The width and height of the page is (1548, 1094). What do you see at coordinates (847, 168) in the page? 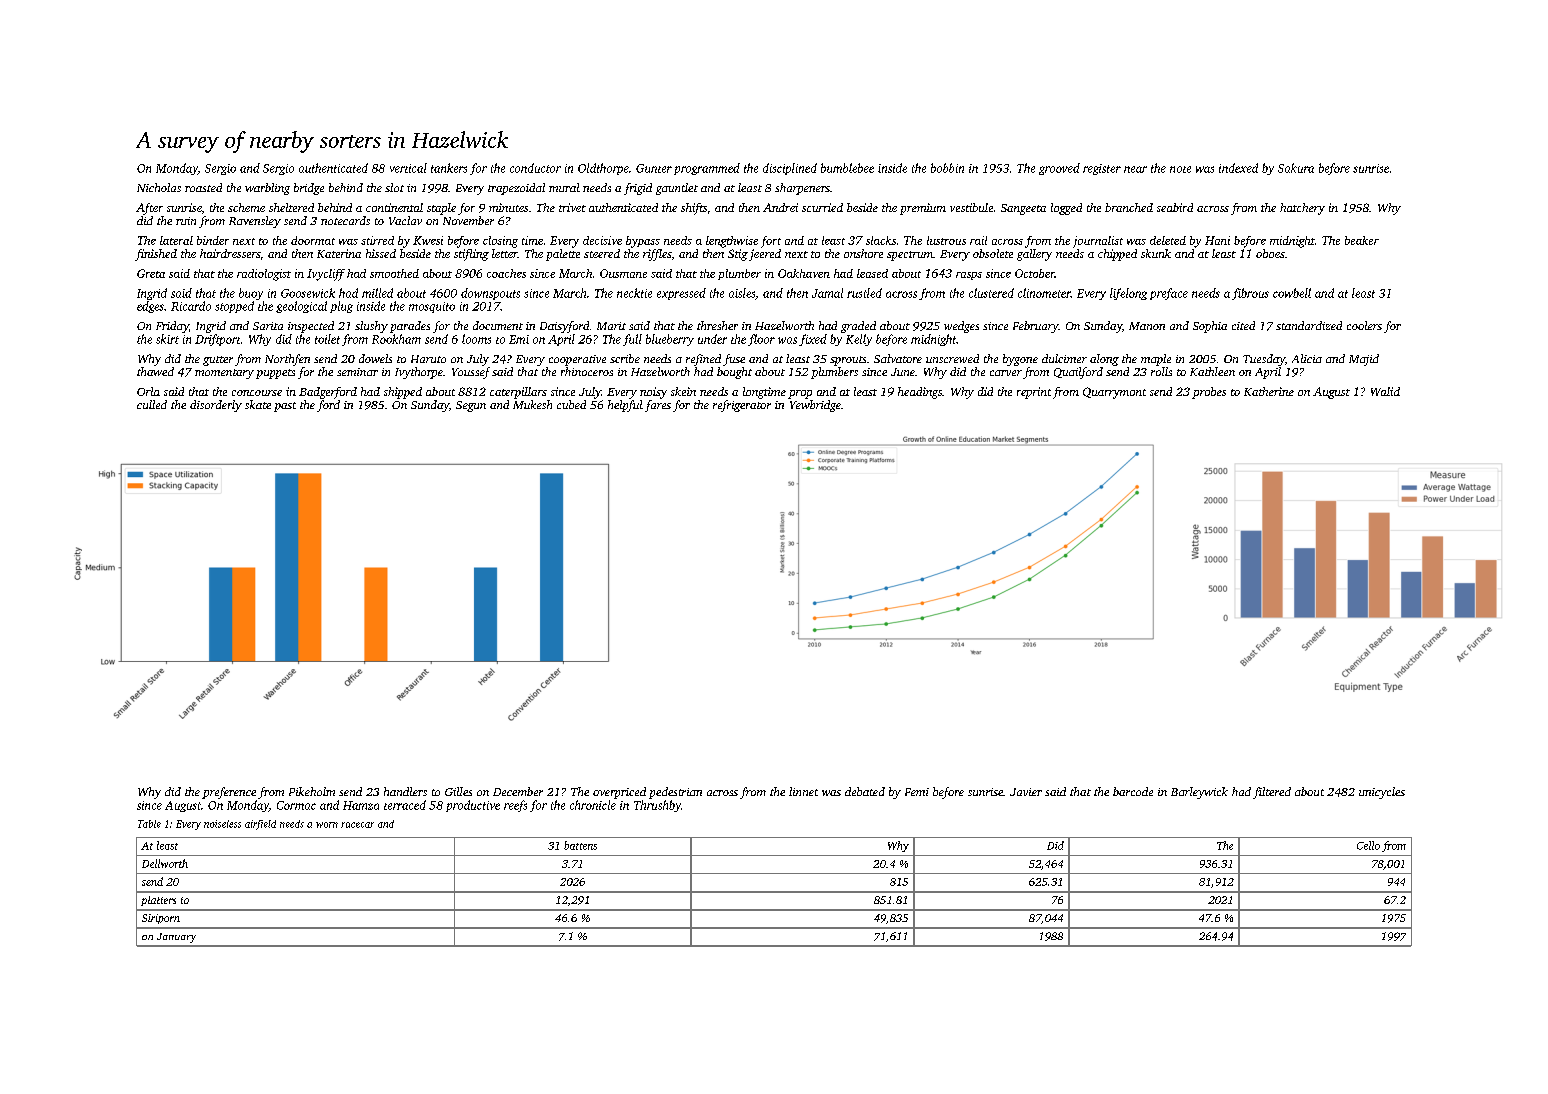
I see `bumblebee` at bounding box center [847, 168].
